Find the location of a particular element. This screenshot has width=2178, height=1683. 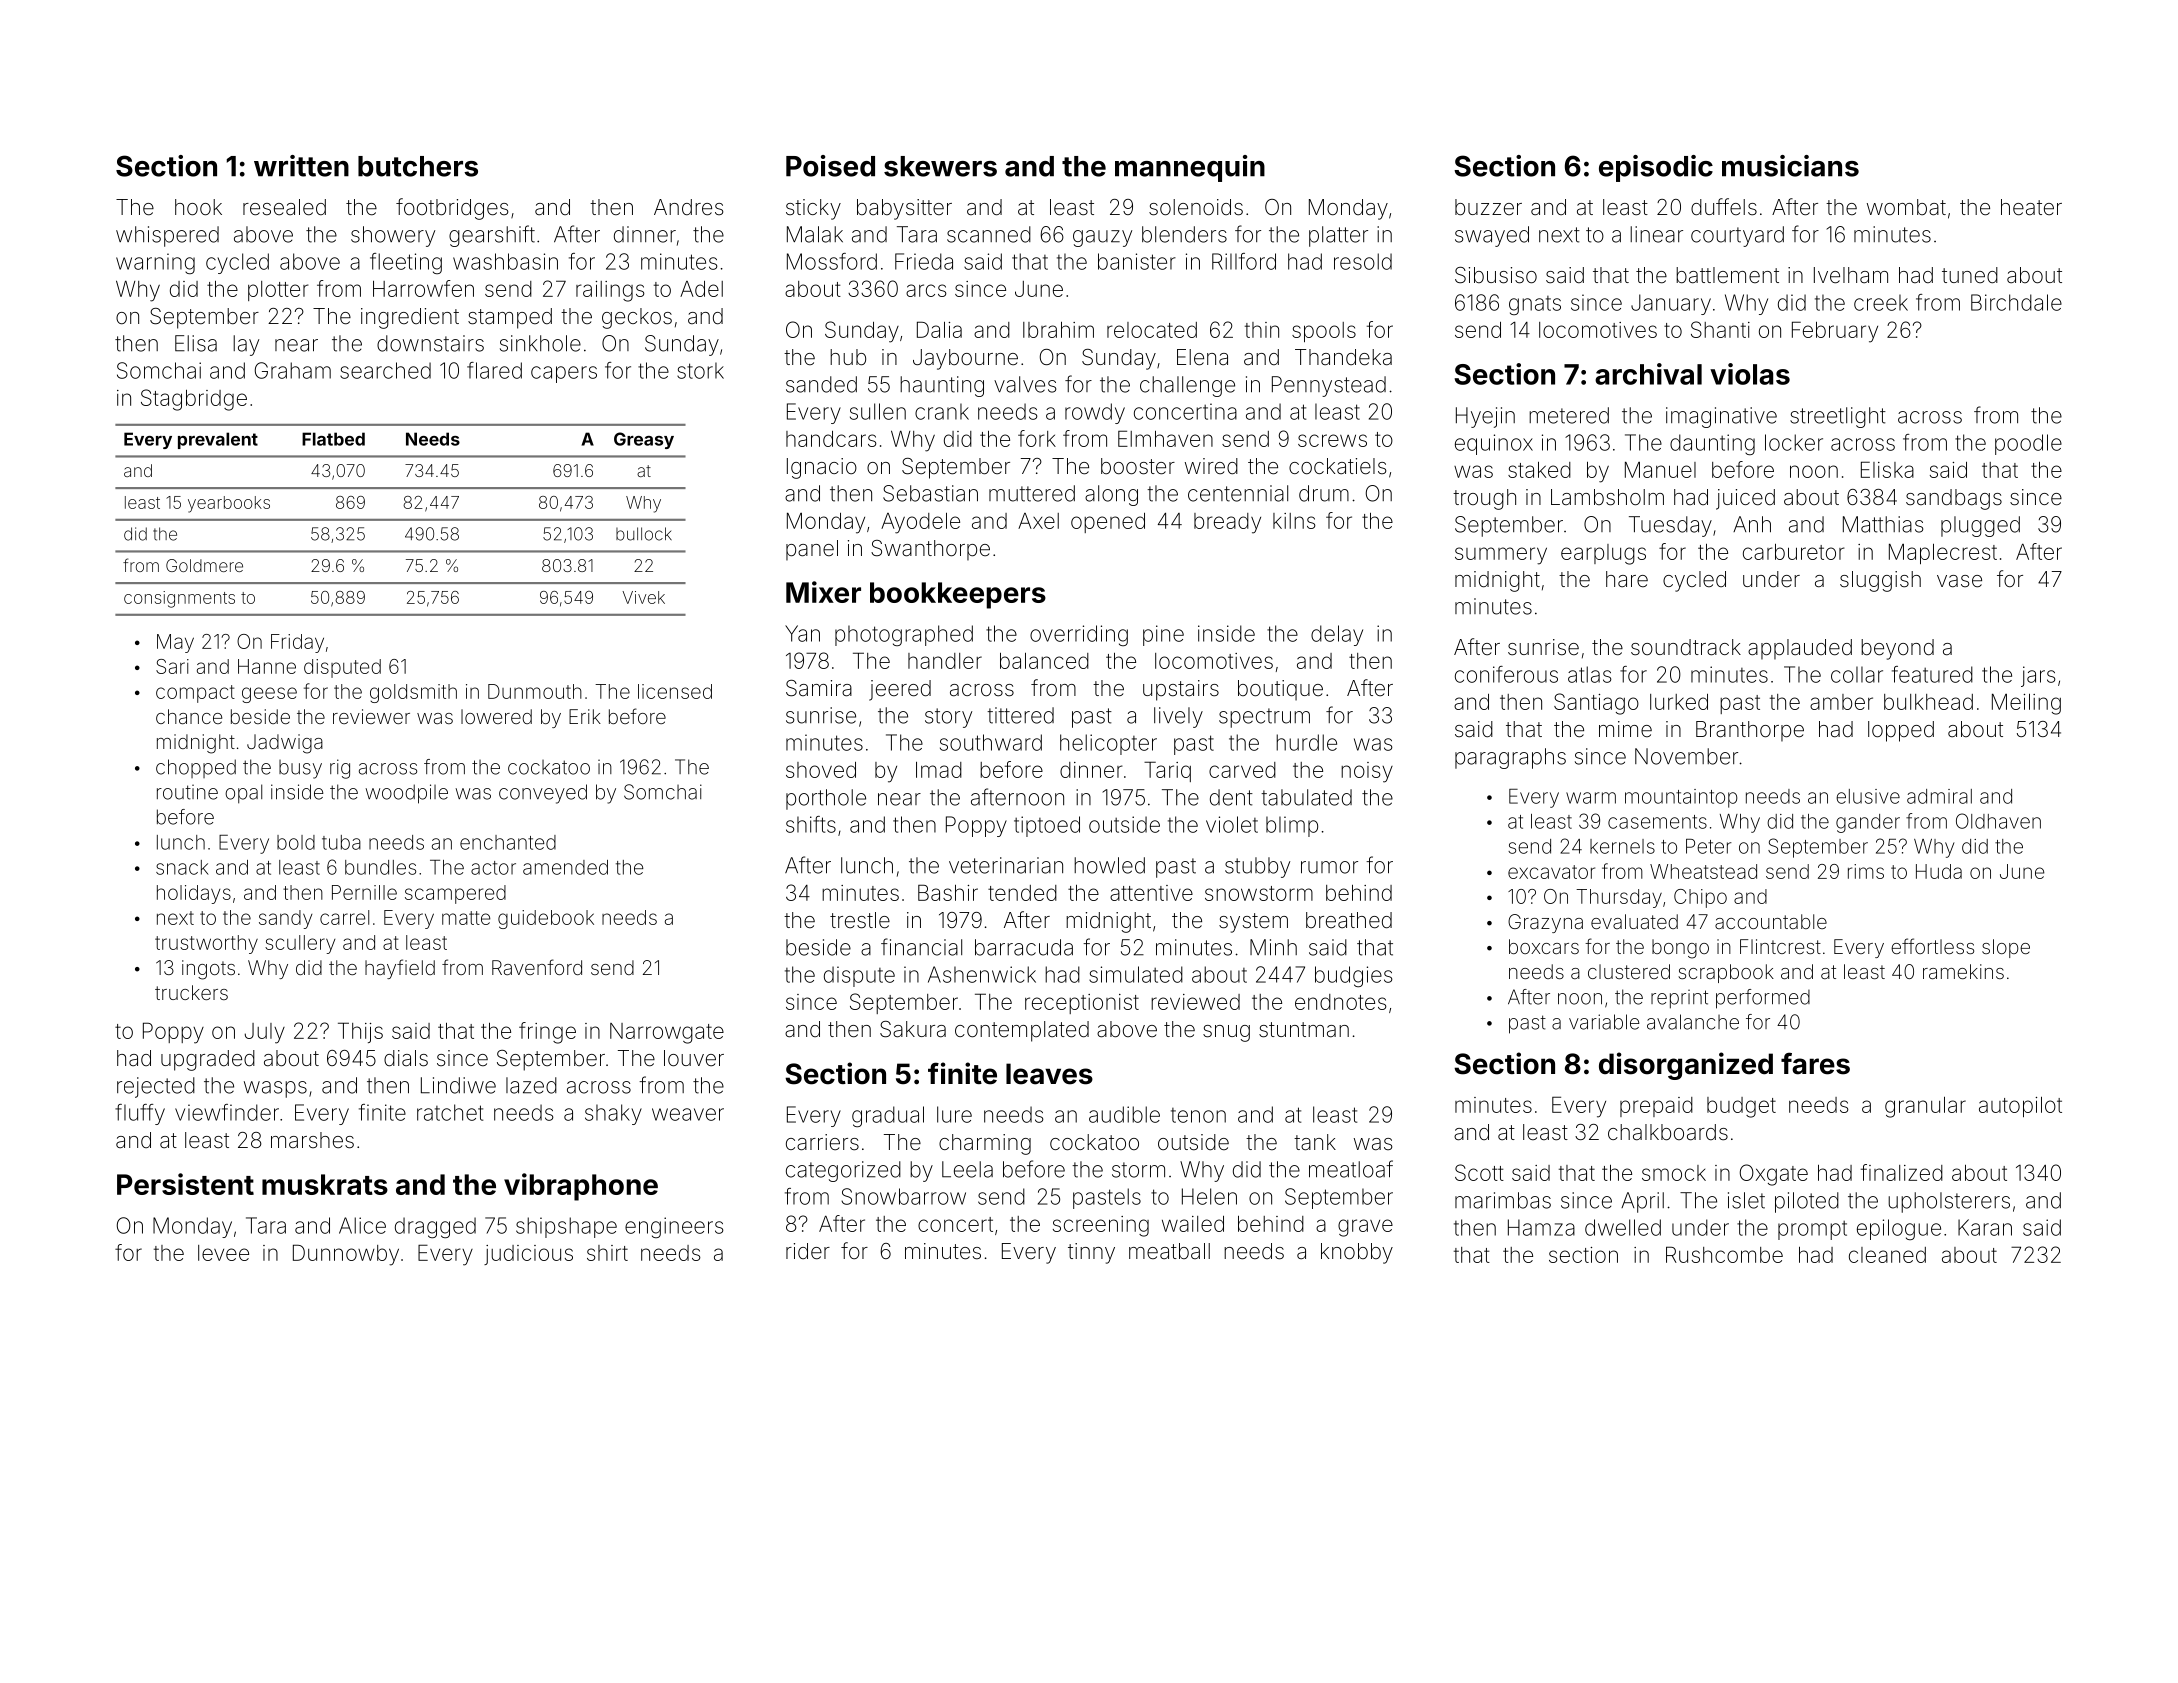

musicians is located at coordinates (1790, 166).
